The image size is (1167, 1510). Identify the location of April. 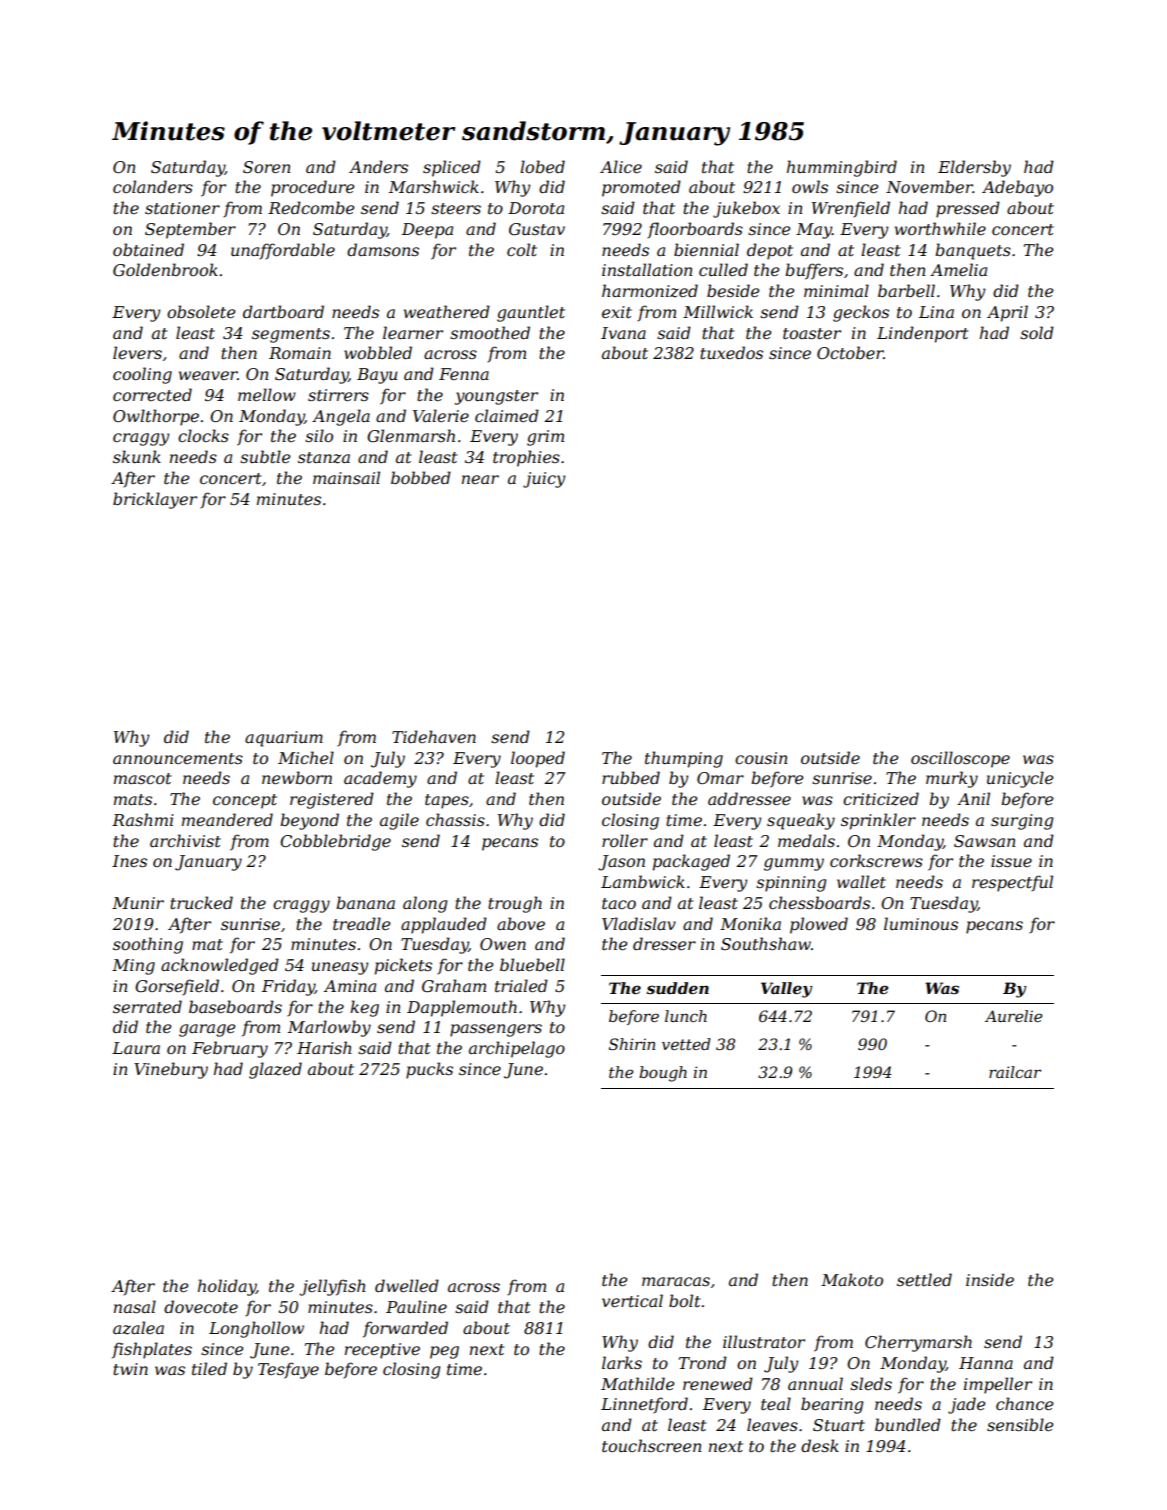
(1007, 313).
